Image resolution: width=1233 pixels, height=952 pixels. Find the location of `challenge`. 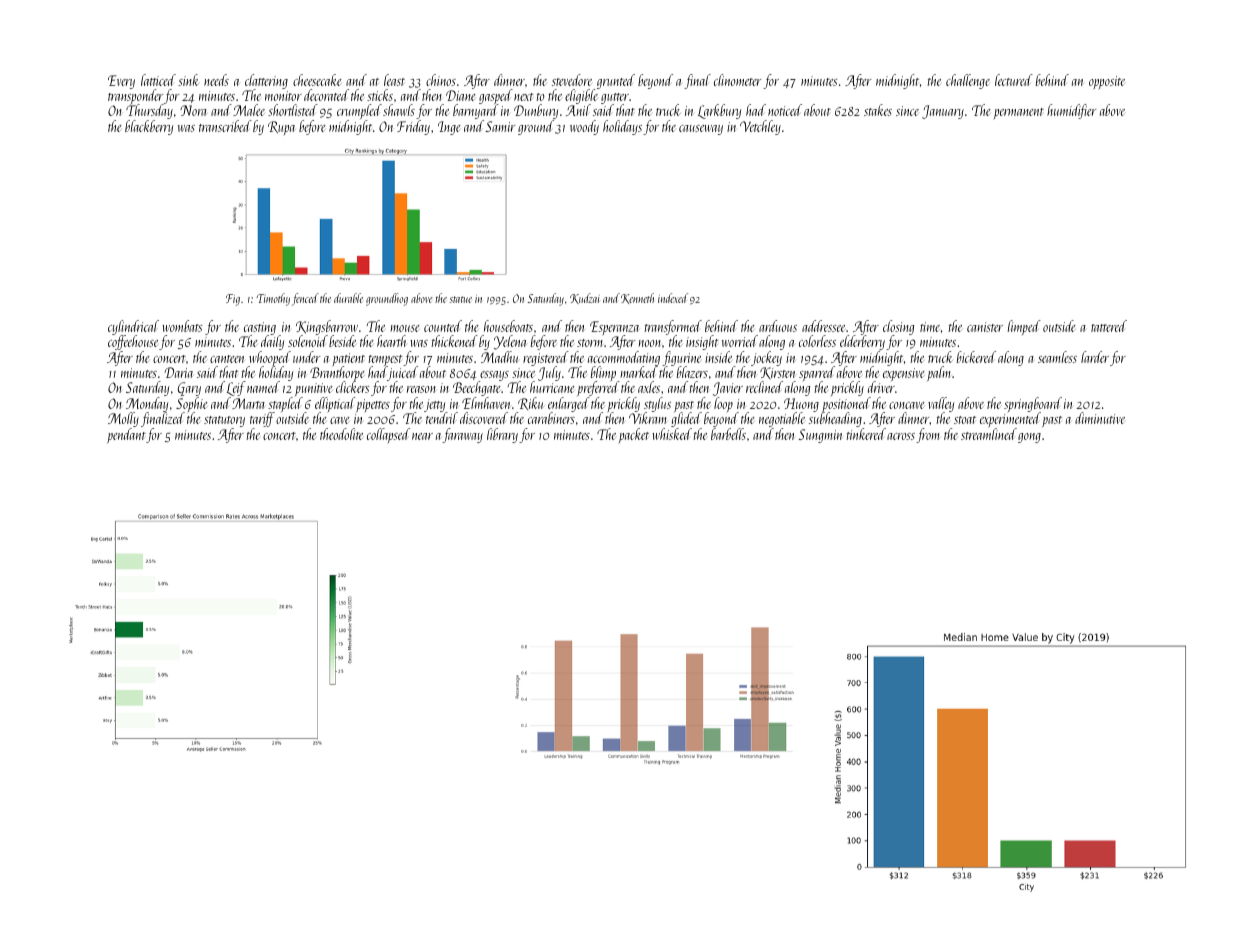

challenge is located at coordinates (968, 81).
